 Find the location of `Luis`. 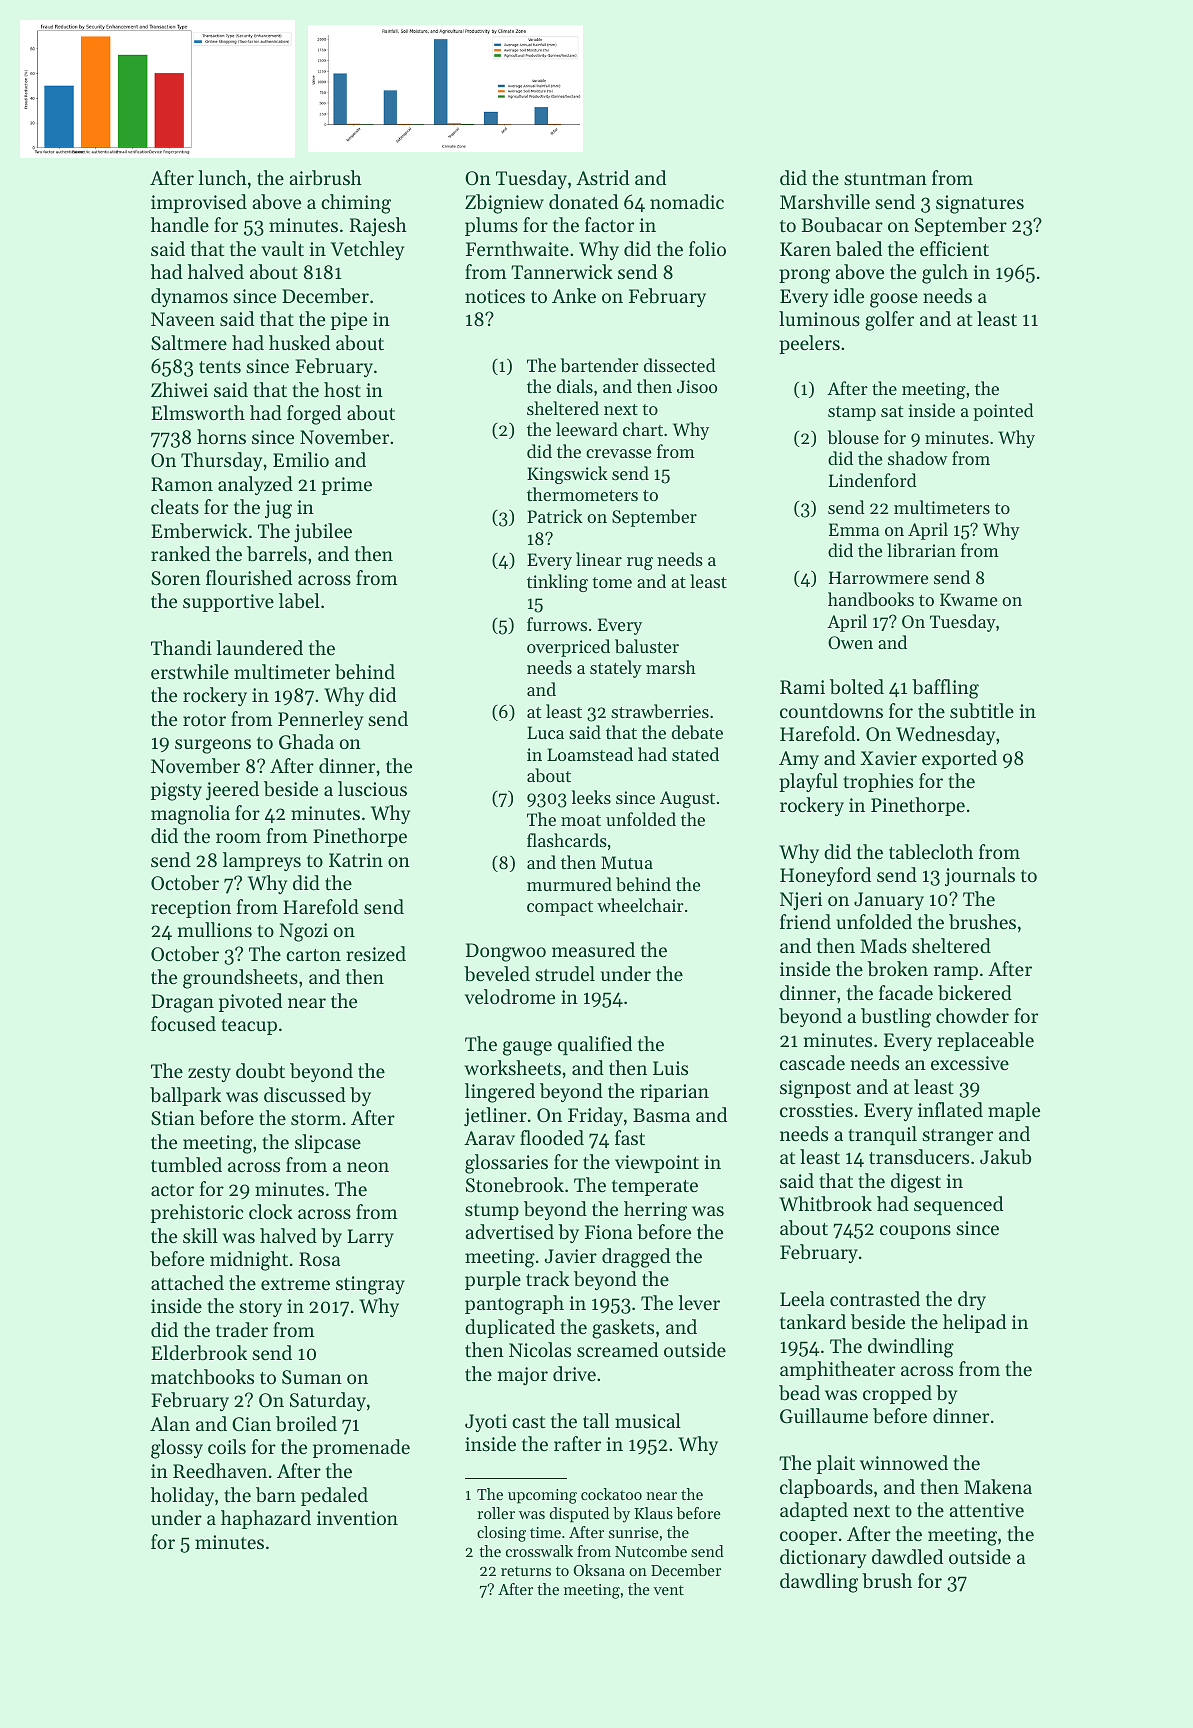

Luis is located at coordinates (670, 1068).
